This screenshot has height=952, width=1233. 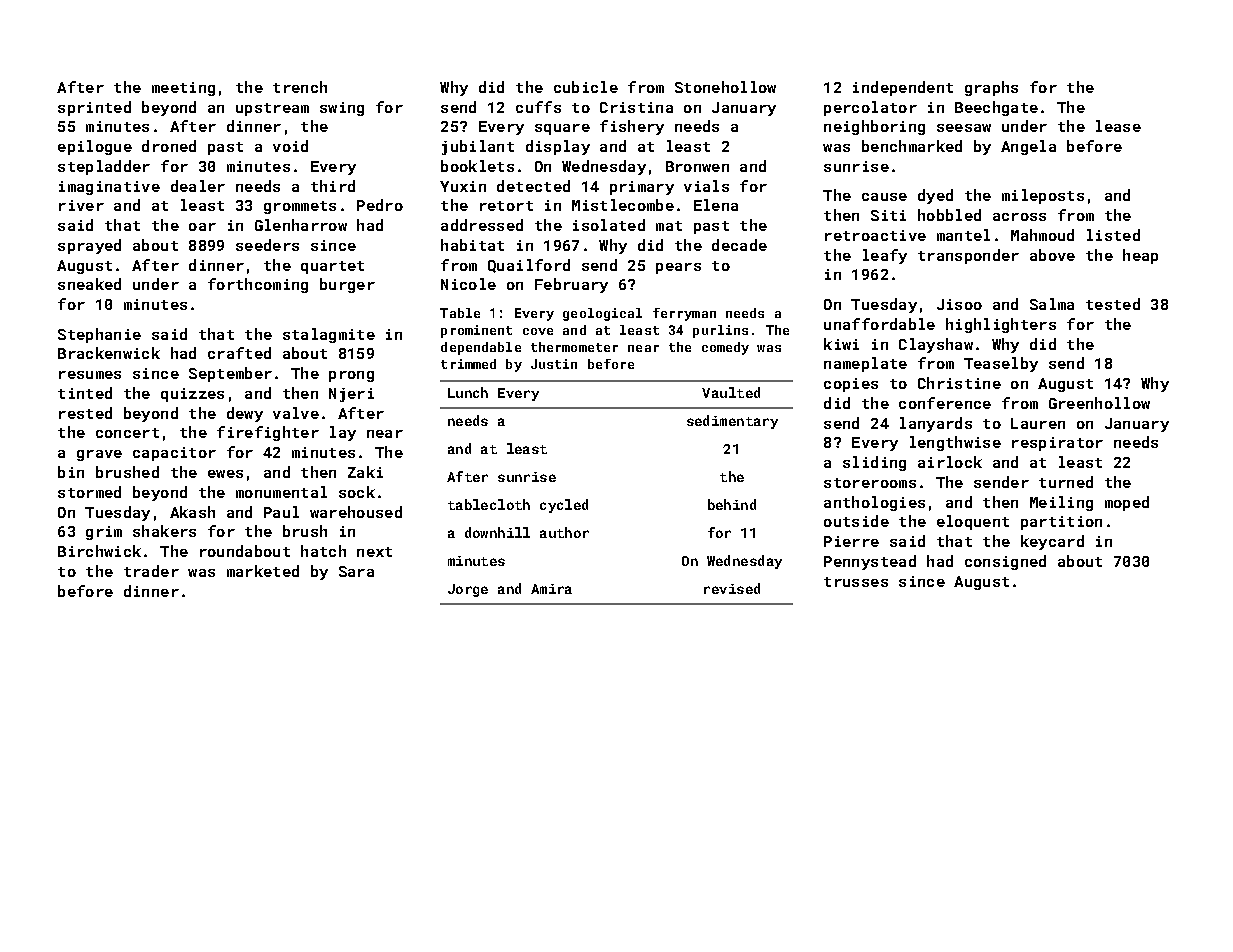 I want to click on Greenhollow, so click(x=1099, y=403).
